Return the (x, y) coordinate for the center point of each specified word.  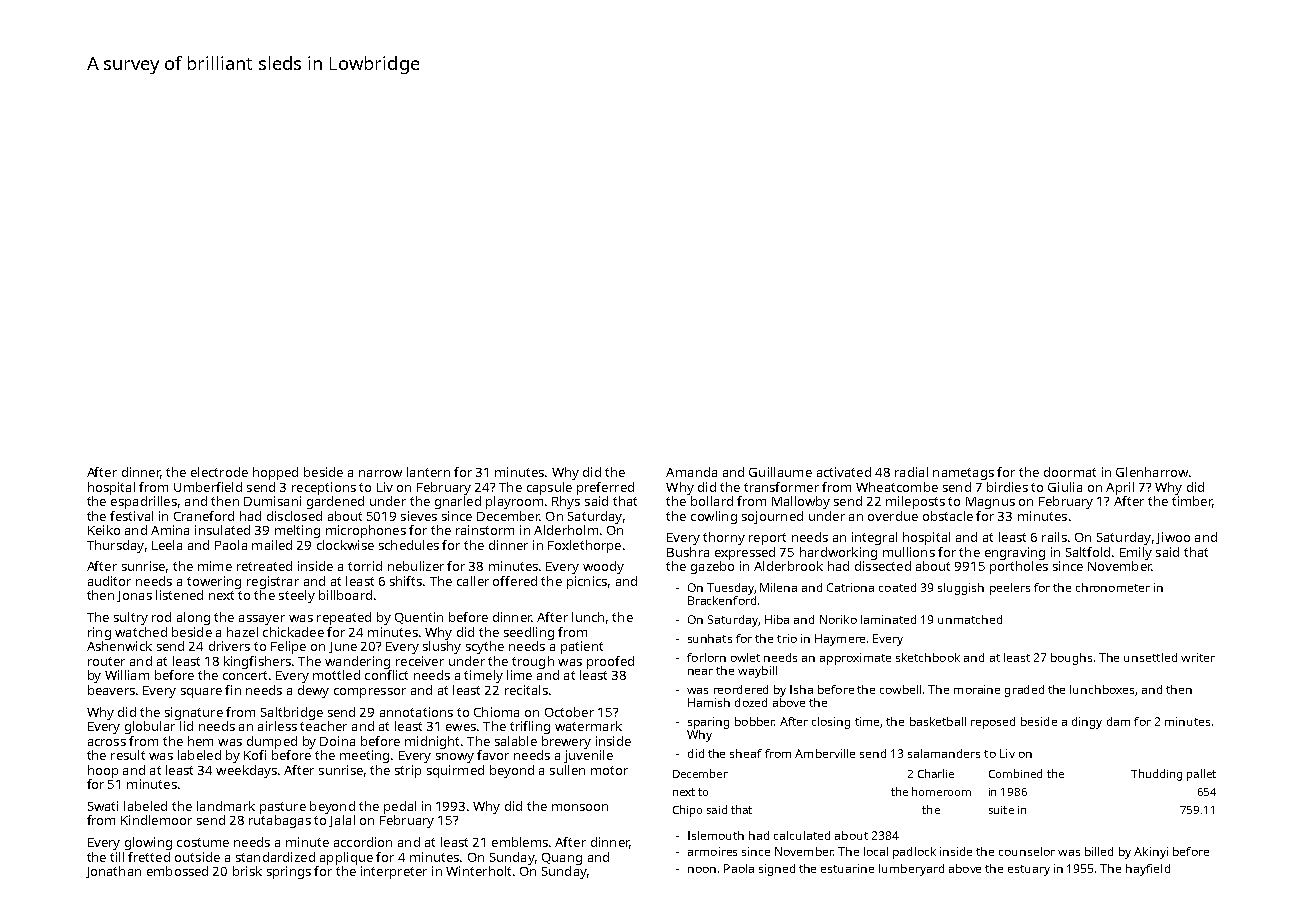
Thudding (1156, 775)
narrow (380, 473)
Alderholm (566, 530)
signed (777, 870)
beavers (111, 690)
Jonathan (113, 872)
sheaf (746, 753)
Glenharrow (1152, 472)
